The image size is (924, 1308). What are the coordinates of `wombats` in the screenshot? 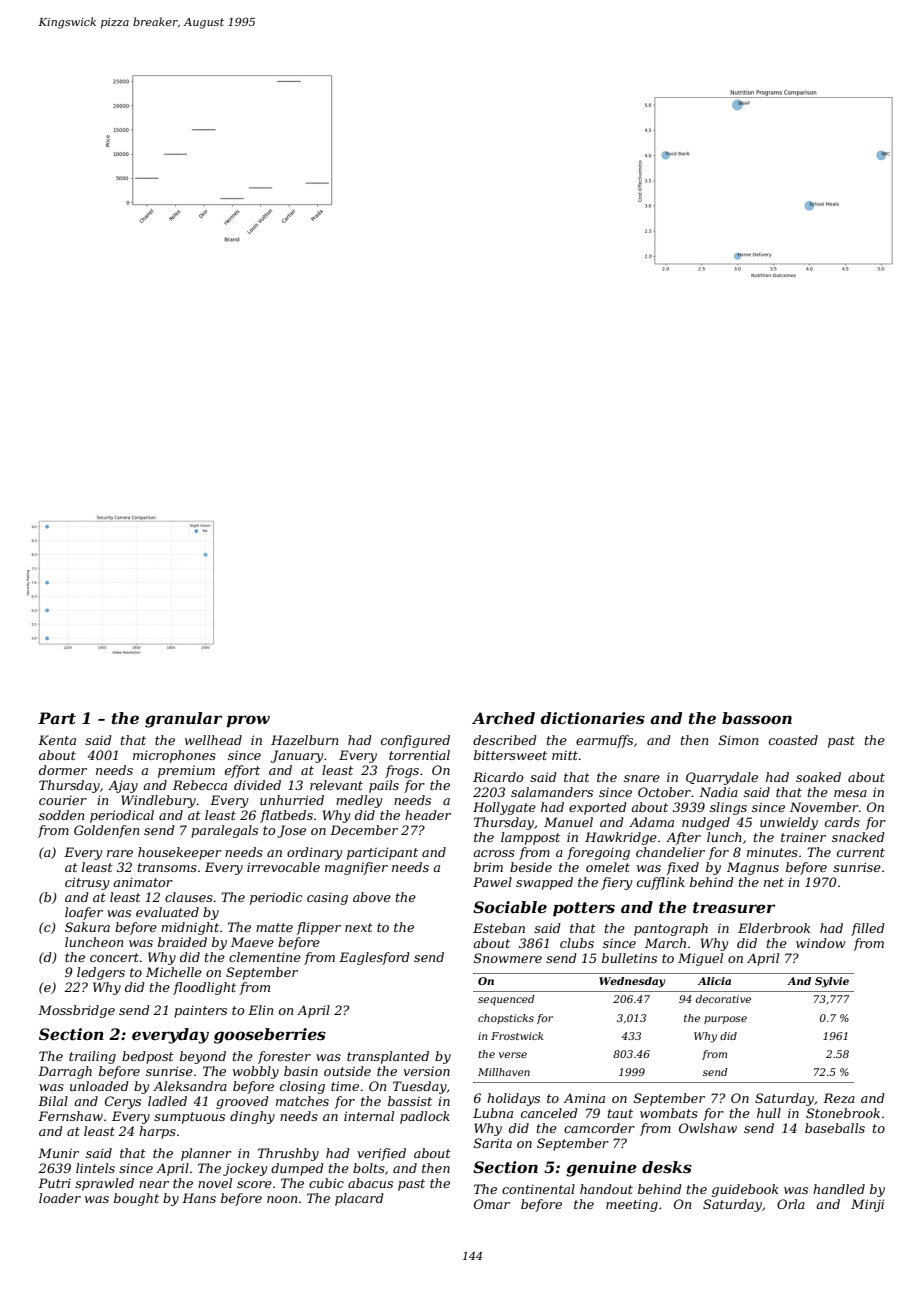 It's located at (669, 1113).
